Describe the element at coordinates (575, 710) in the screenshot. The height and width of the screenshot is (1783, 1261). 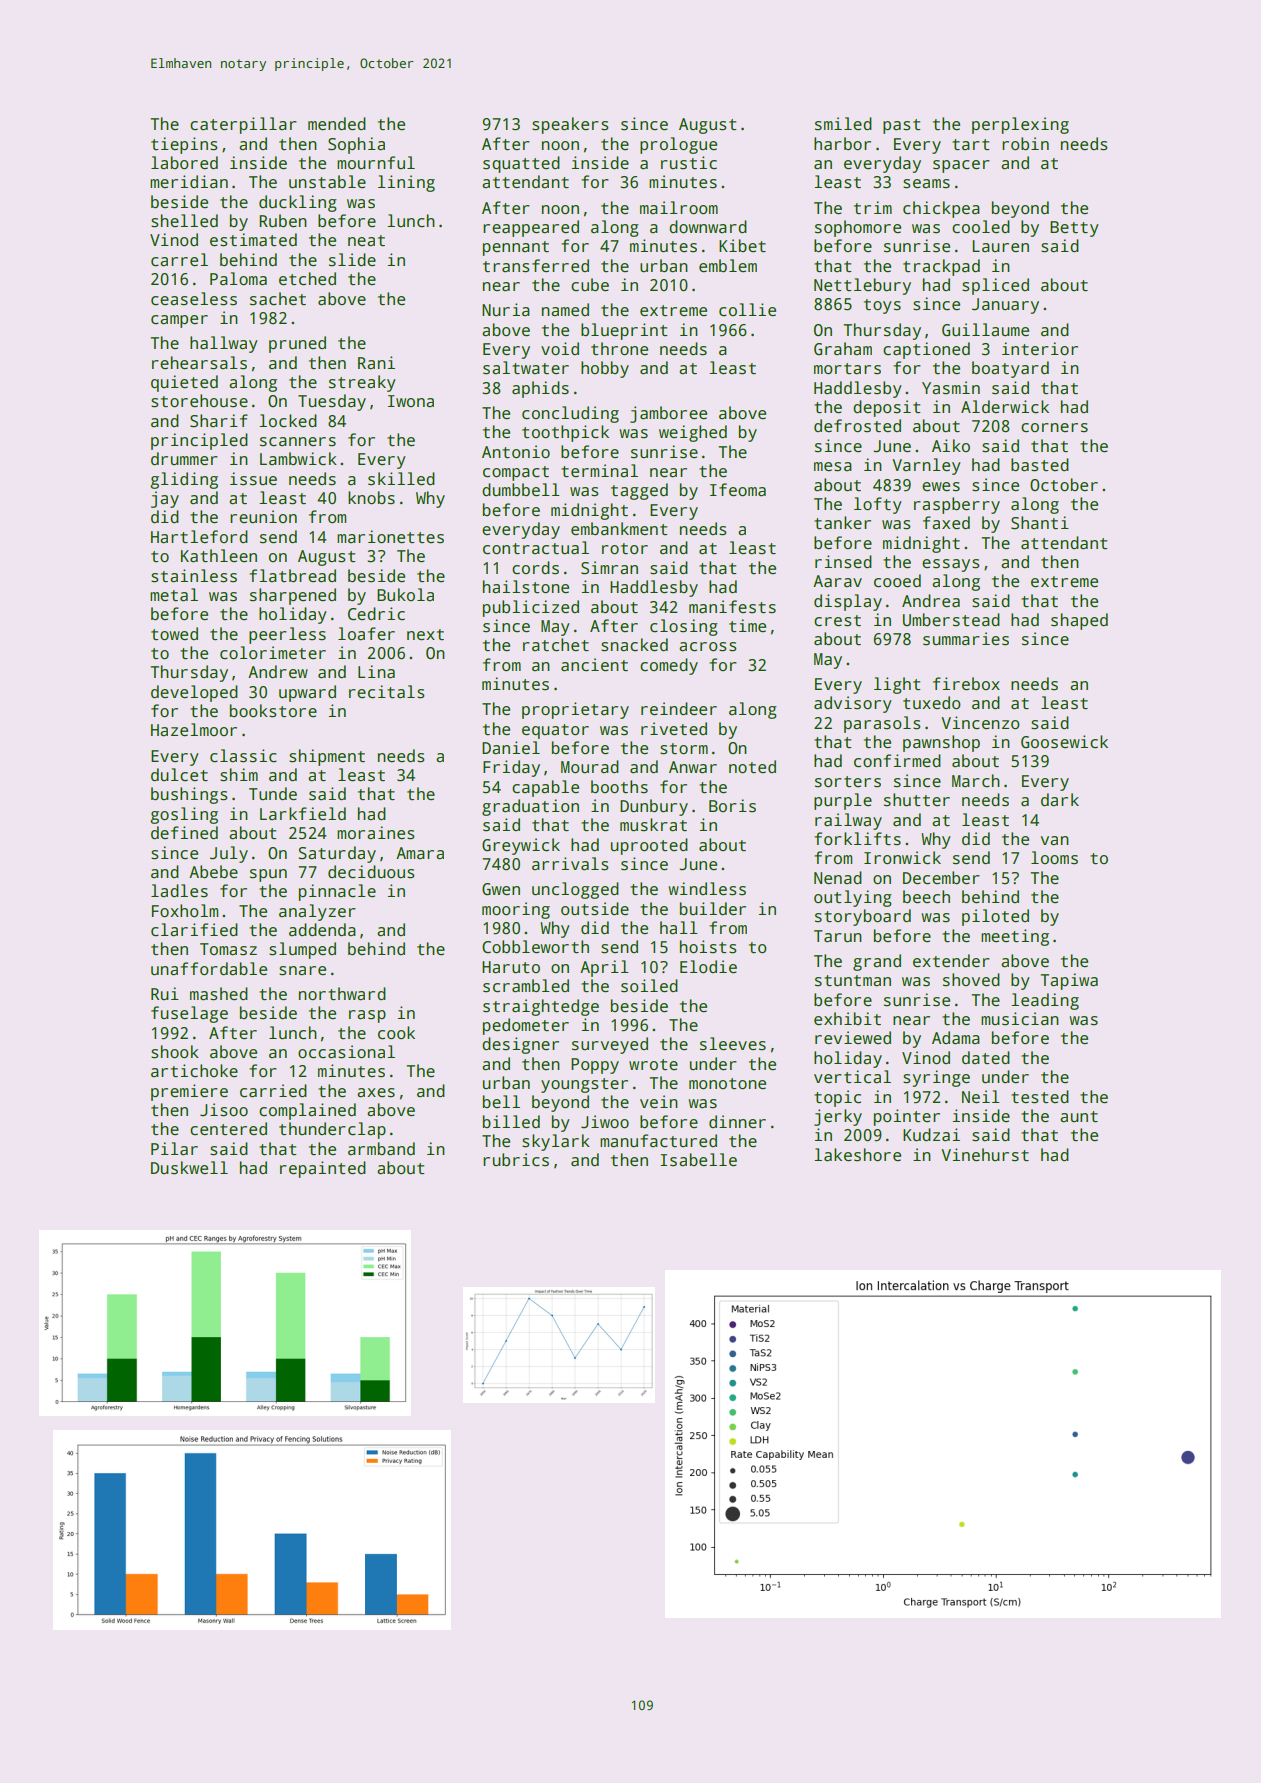
I see `proprietary` at that location.
